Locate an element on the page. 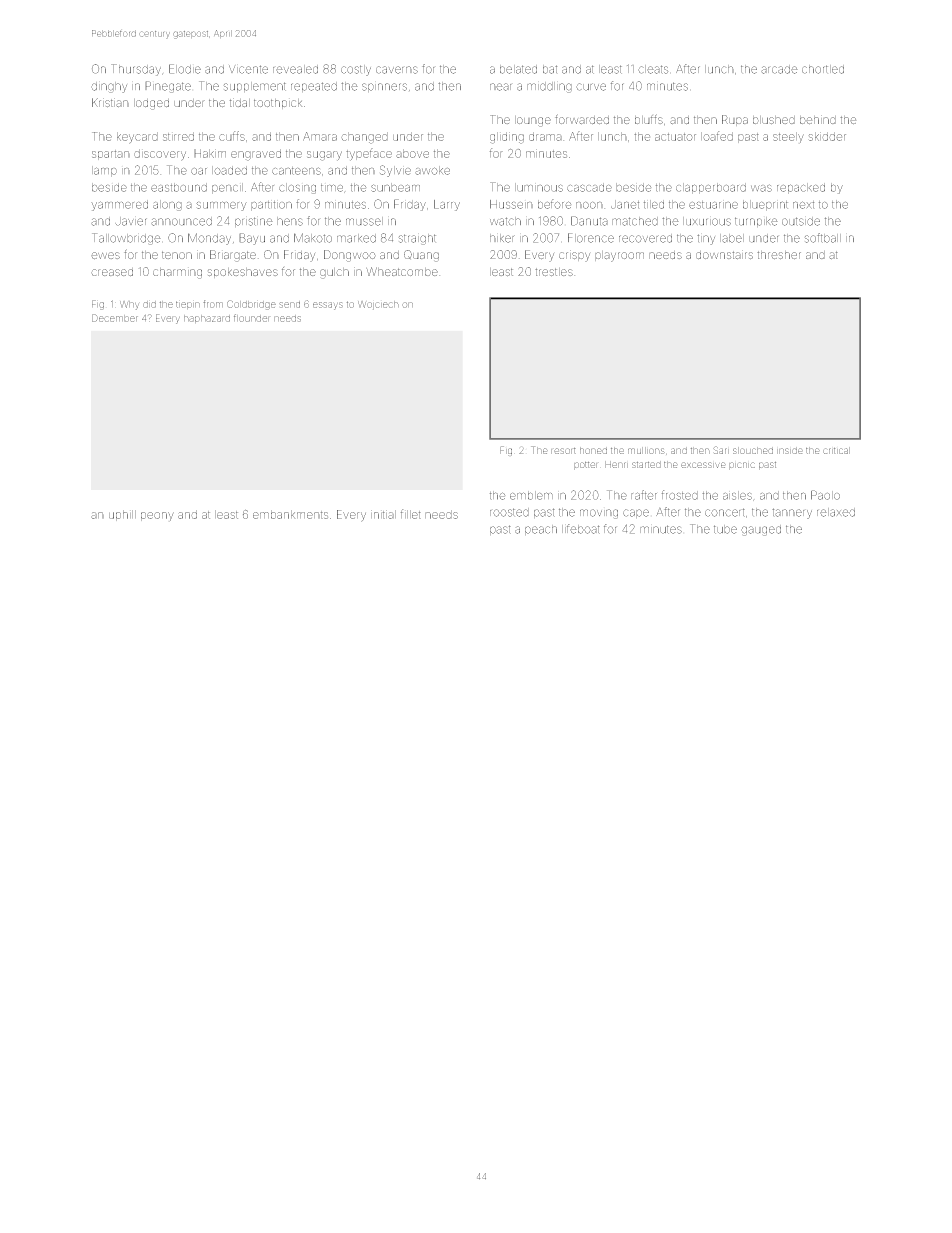  cleats is located at coordinates (653, 69).
